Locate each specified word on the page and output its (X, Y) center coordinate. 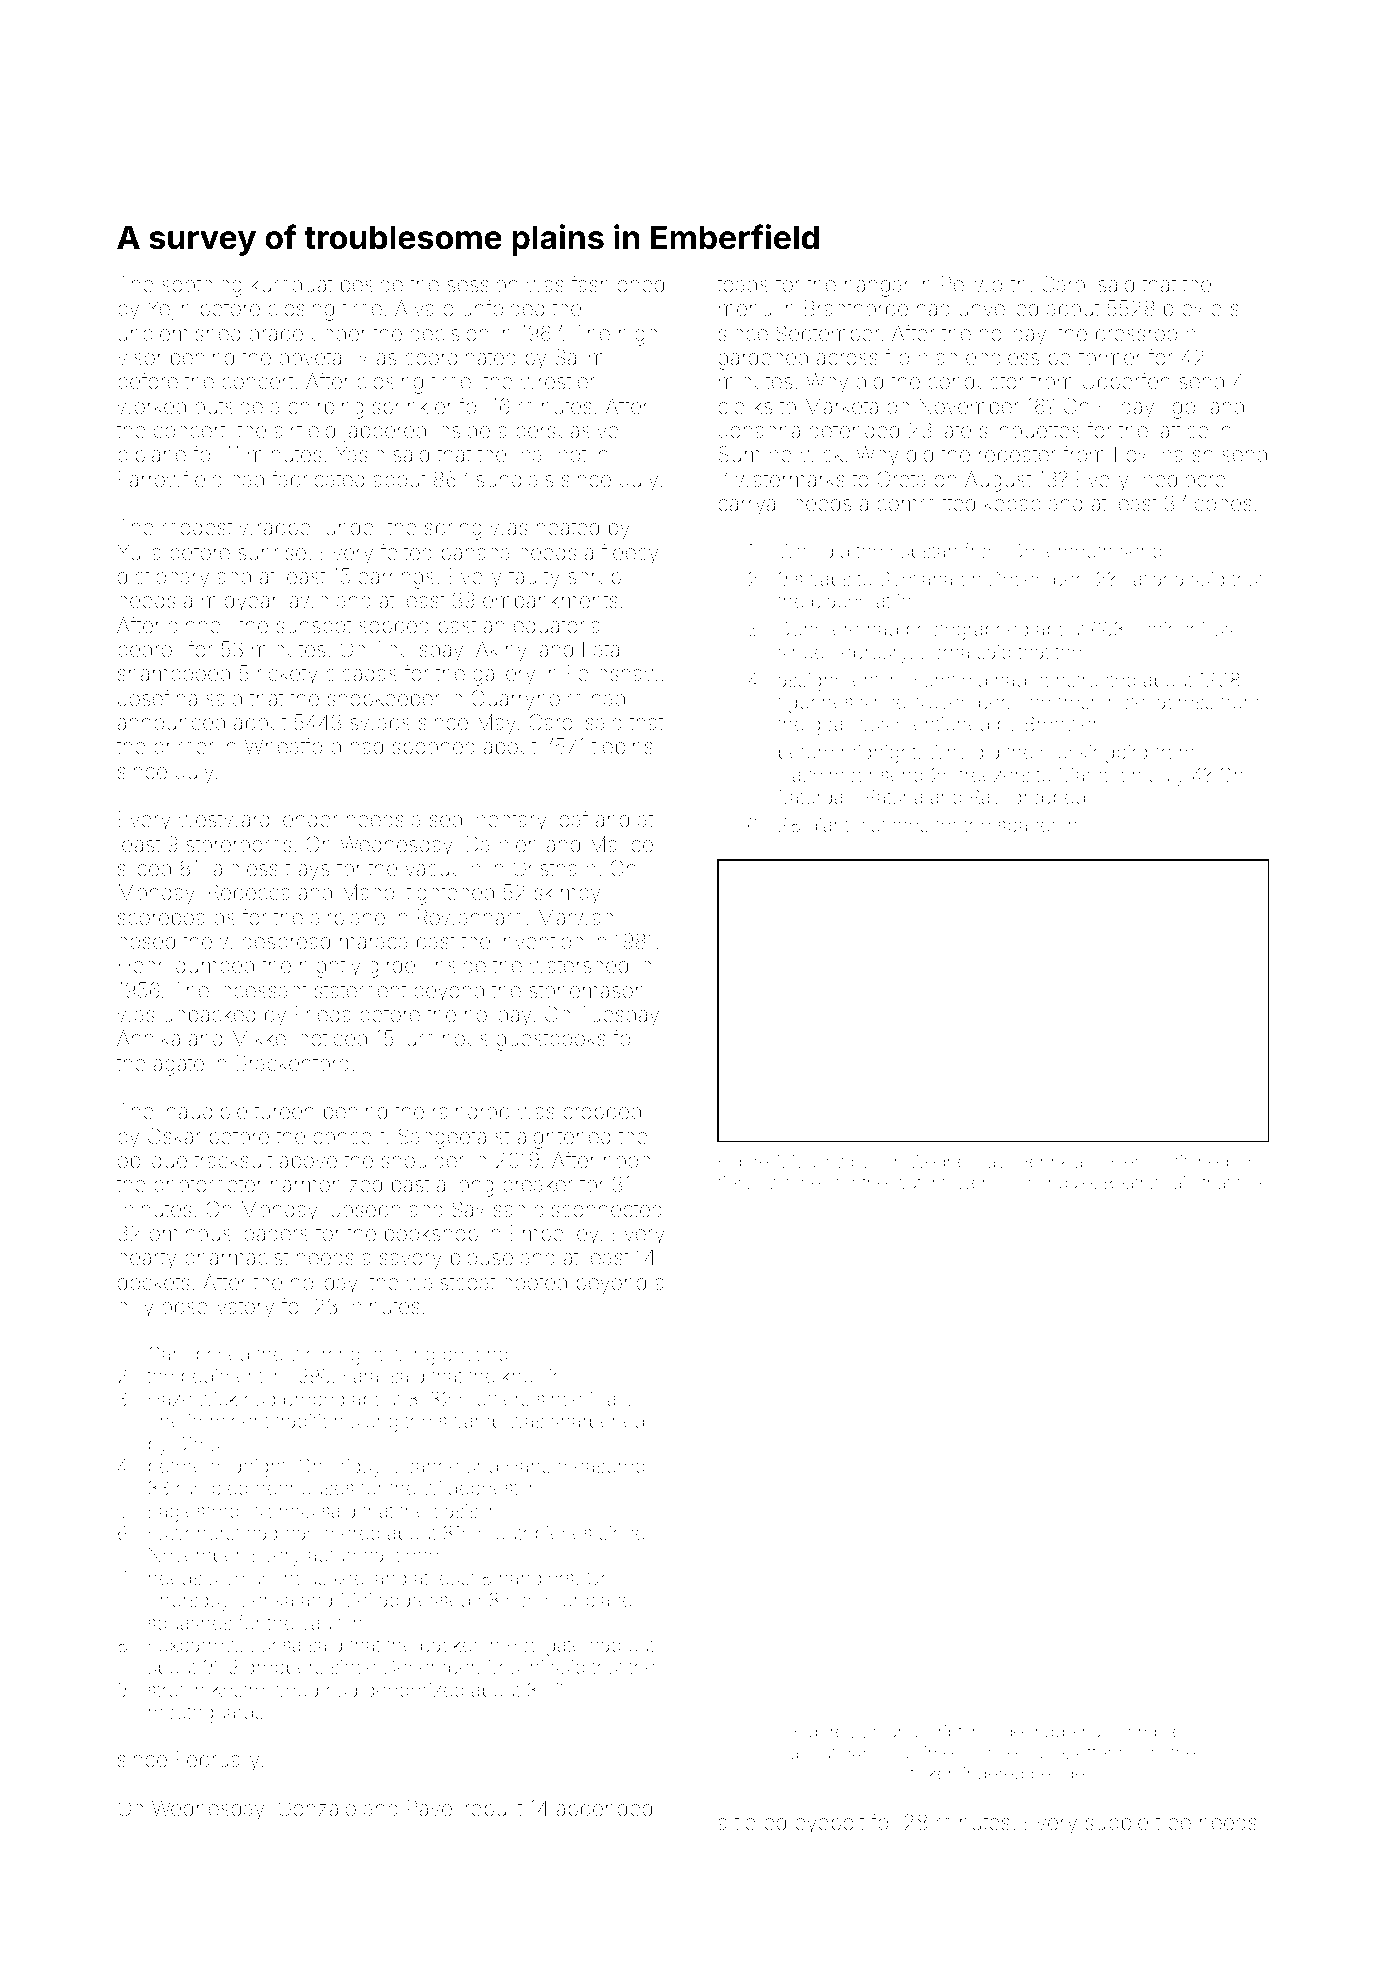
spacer (1027, 828)
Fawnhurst (194, 1532)
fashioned (617, 284)
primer (184, 748)
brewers (1201, 308)
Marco (1086, 774)
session (482, 284)
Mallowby (831, 1163)
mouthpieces (535, 1535)
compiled (1155, 1733)
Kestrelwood (265, 1690)
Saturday (816, 798)
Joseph (365, 1211)
